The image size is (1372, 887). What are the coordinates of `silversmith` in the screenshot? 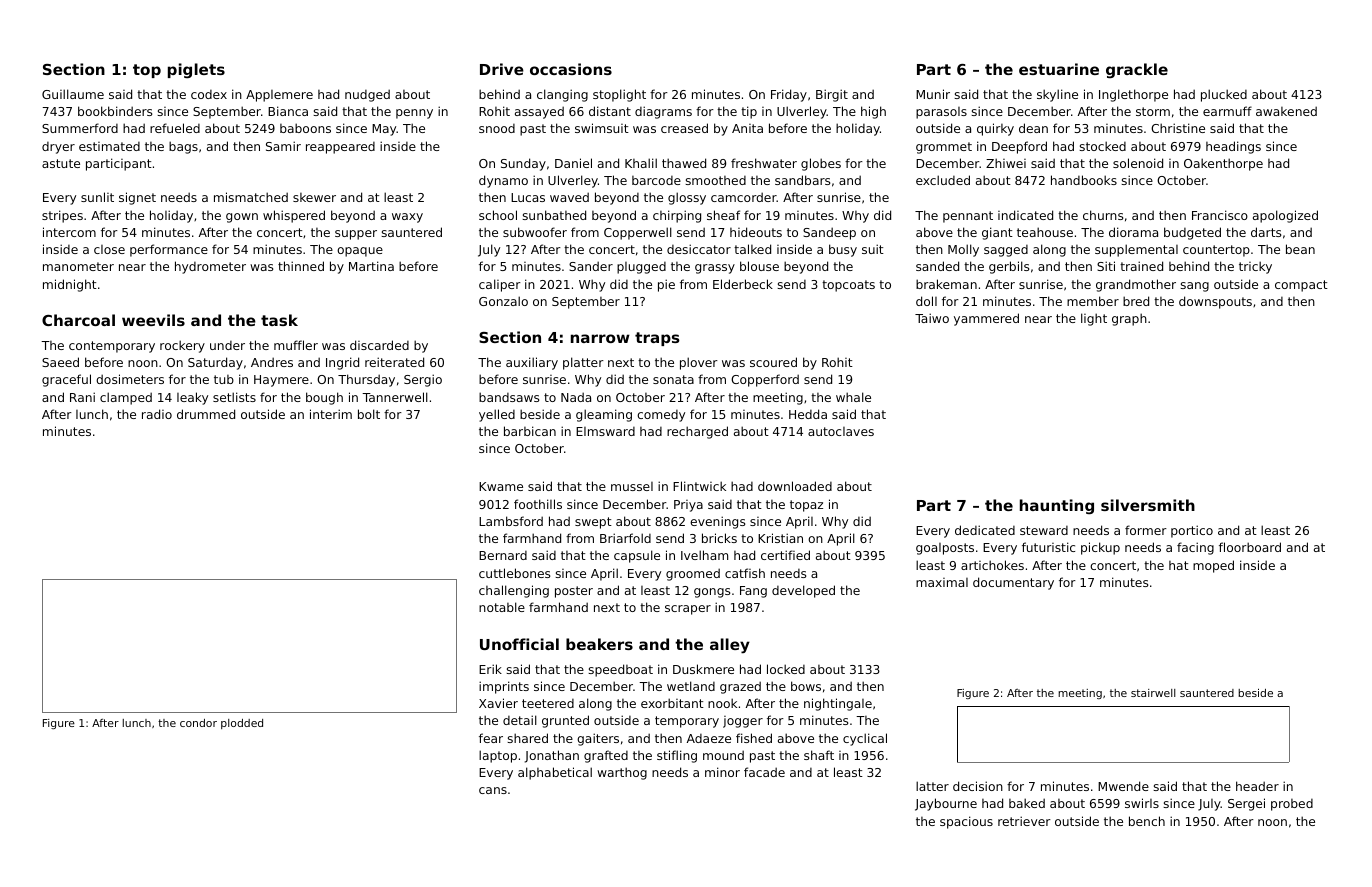 It's located at (1148, 505).
